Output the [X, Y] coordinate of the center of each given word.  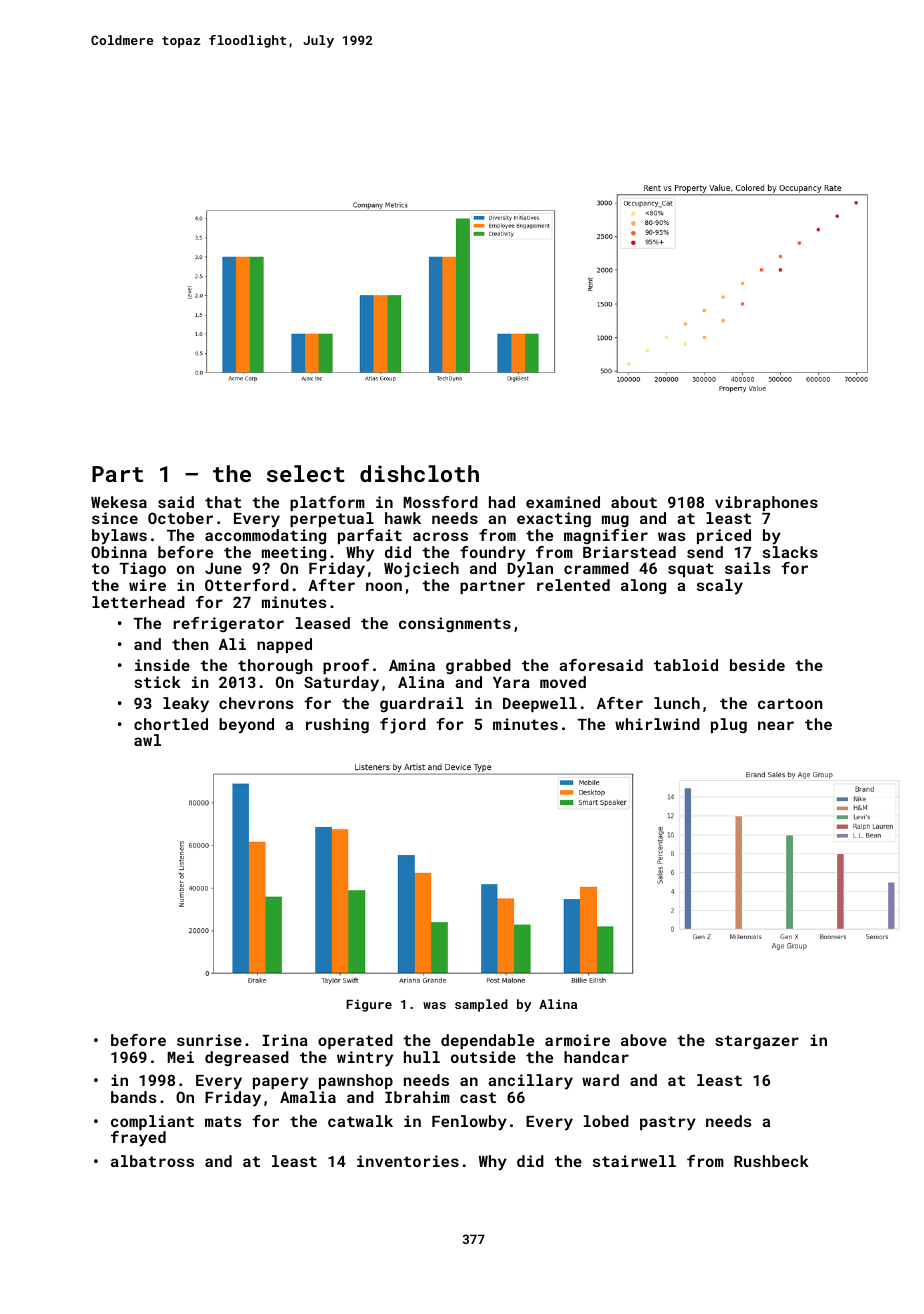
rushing [337, 726]
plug [729, 726]
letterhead [138, 602]
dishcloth [419, 473]
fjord [403, 726]
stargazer [757, 1042]
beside [757, 665]
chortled [171, 724]
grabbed [478, 667]
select [306, 473]
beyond [246, 726]
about [634, 502]
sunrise [209, 1040]
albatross [152, 1161]
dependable [487, 1041]
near [776, 725]
